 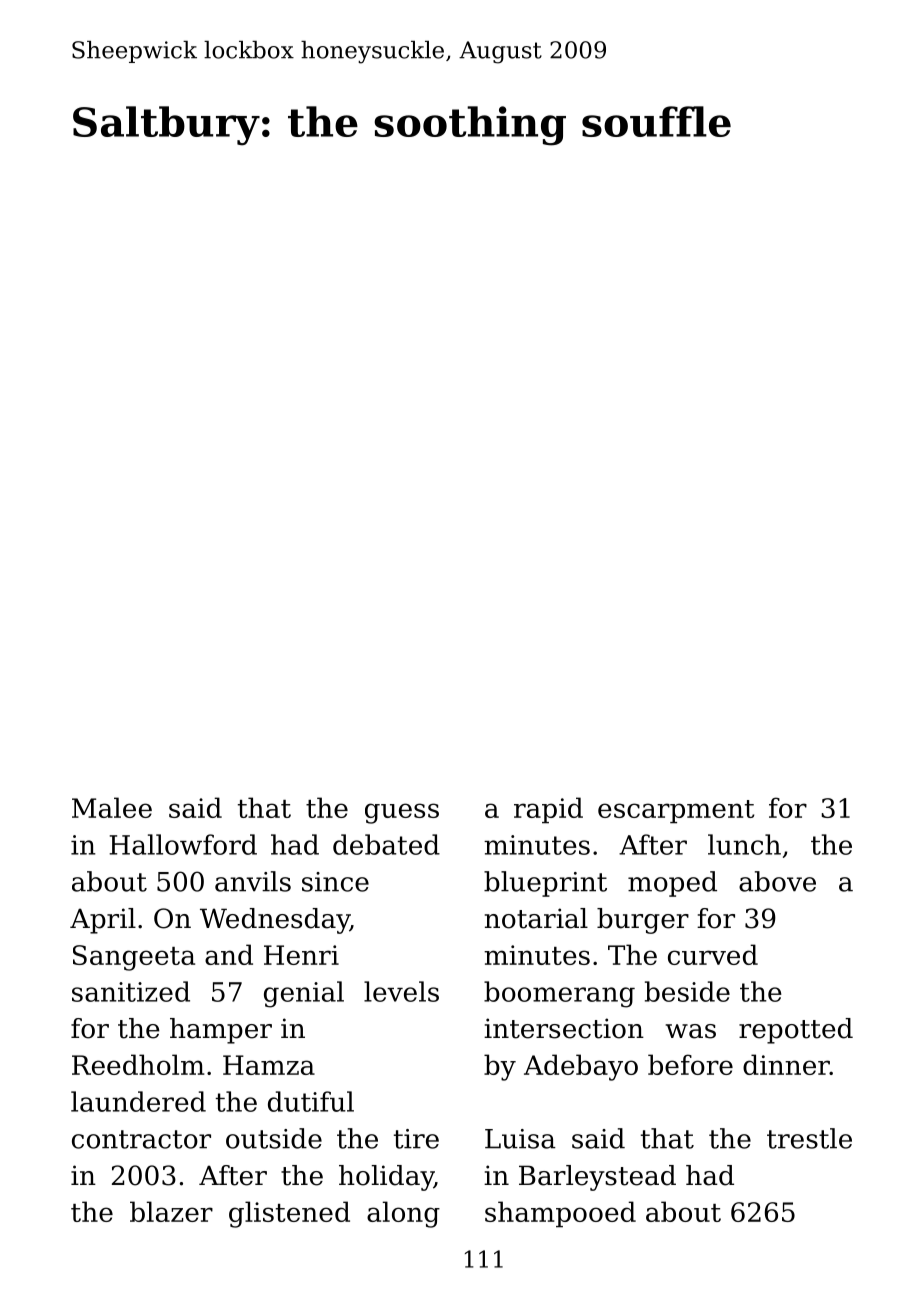 I want to click on glistened, so click(x=289, y=1214).
